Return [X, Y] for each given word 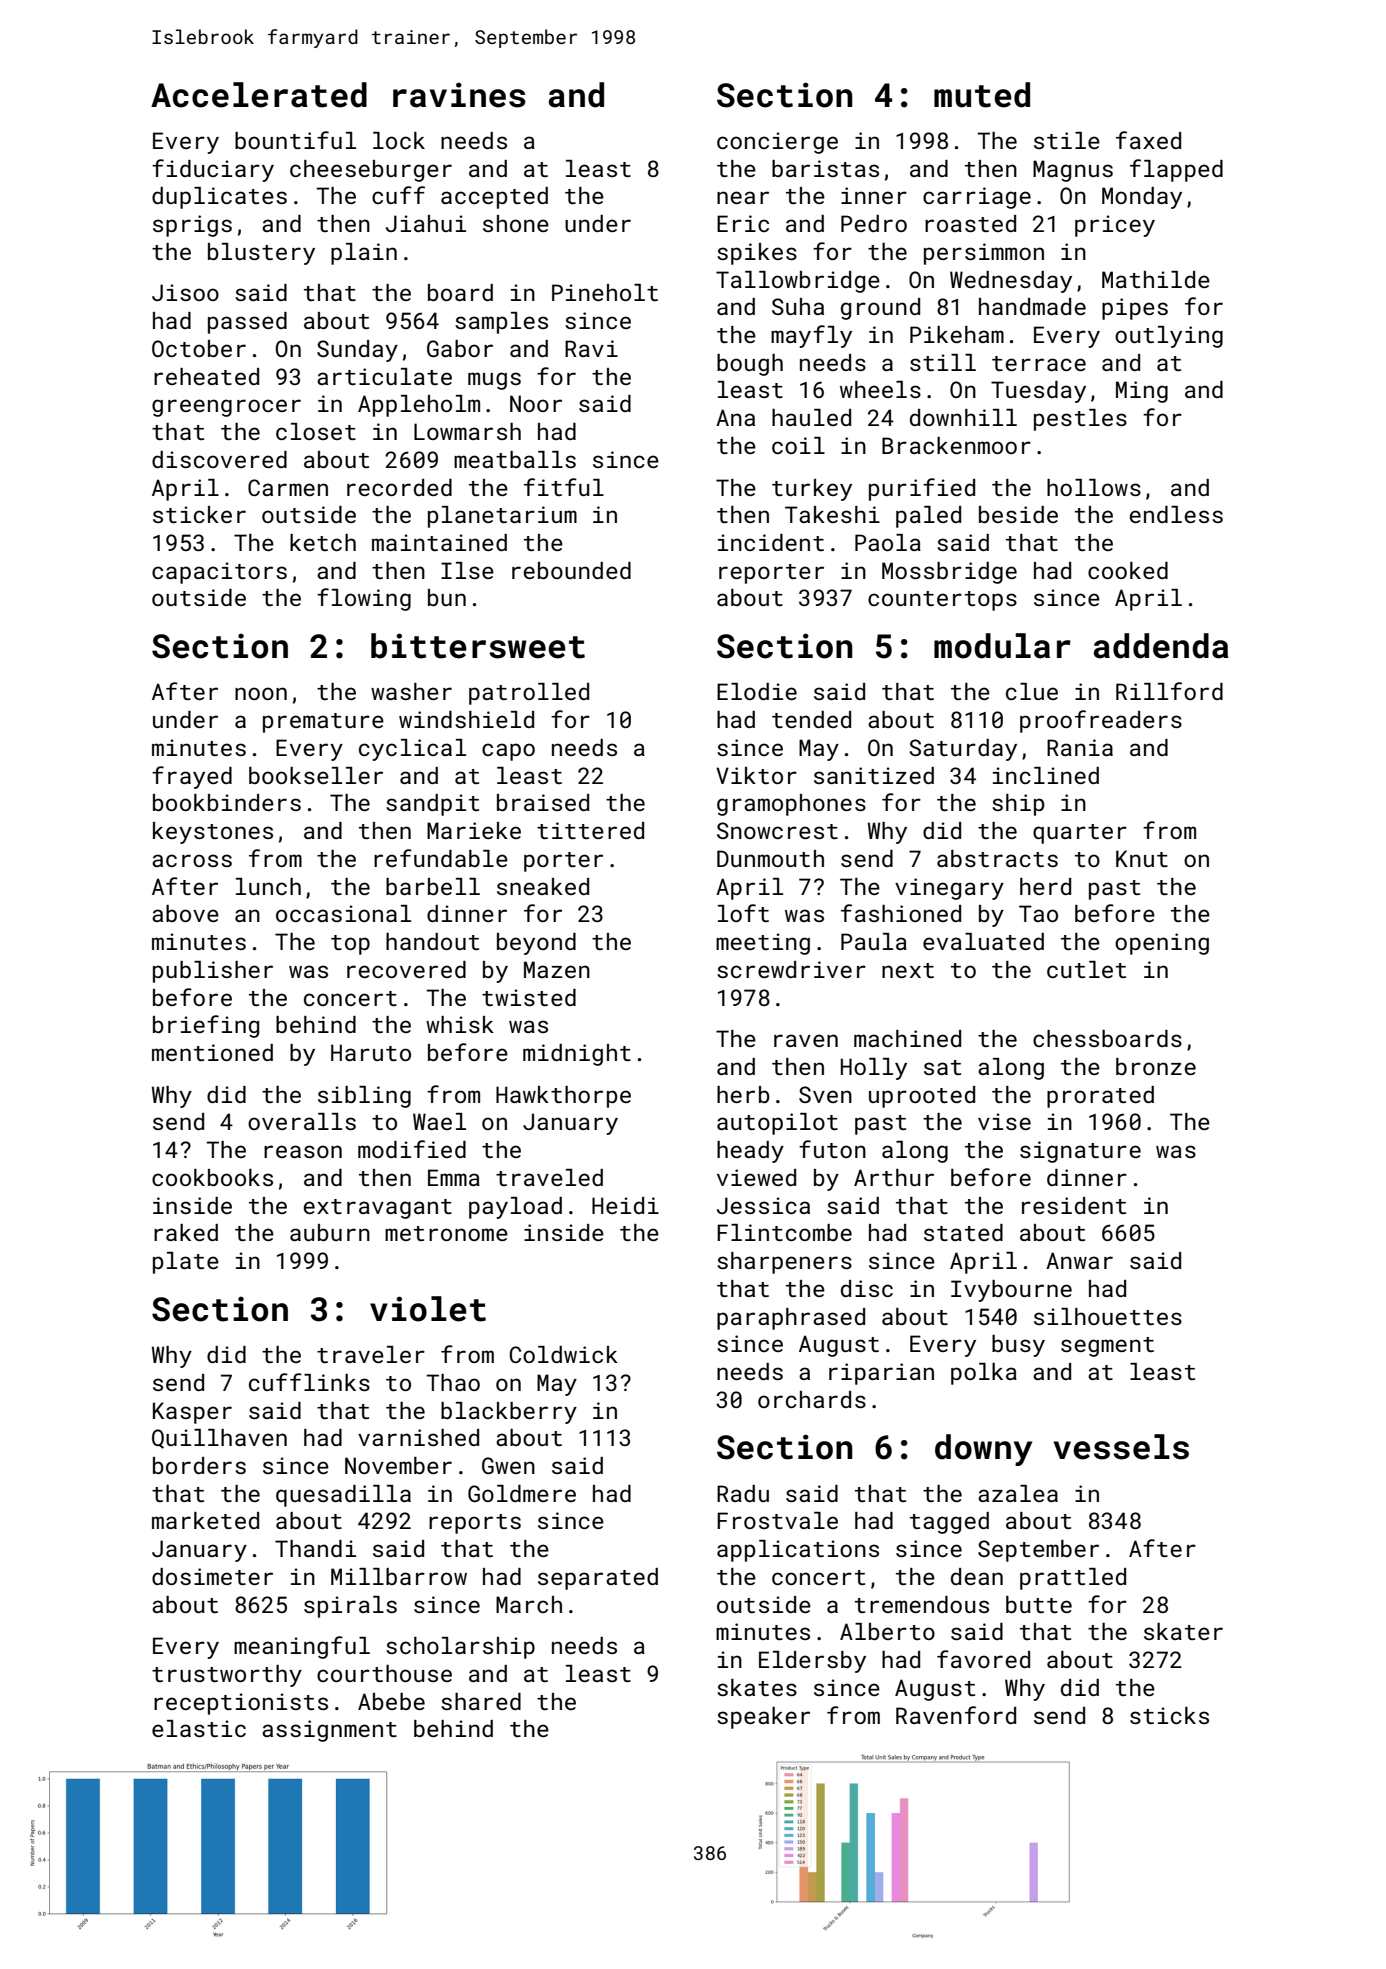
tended [811, 719]
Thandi [315, 1548]
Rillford [1169, 691]
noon [261, 693]
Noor [536, 403]
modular [1002, 646]
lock [399, 140]
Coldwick [564, 1354]
